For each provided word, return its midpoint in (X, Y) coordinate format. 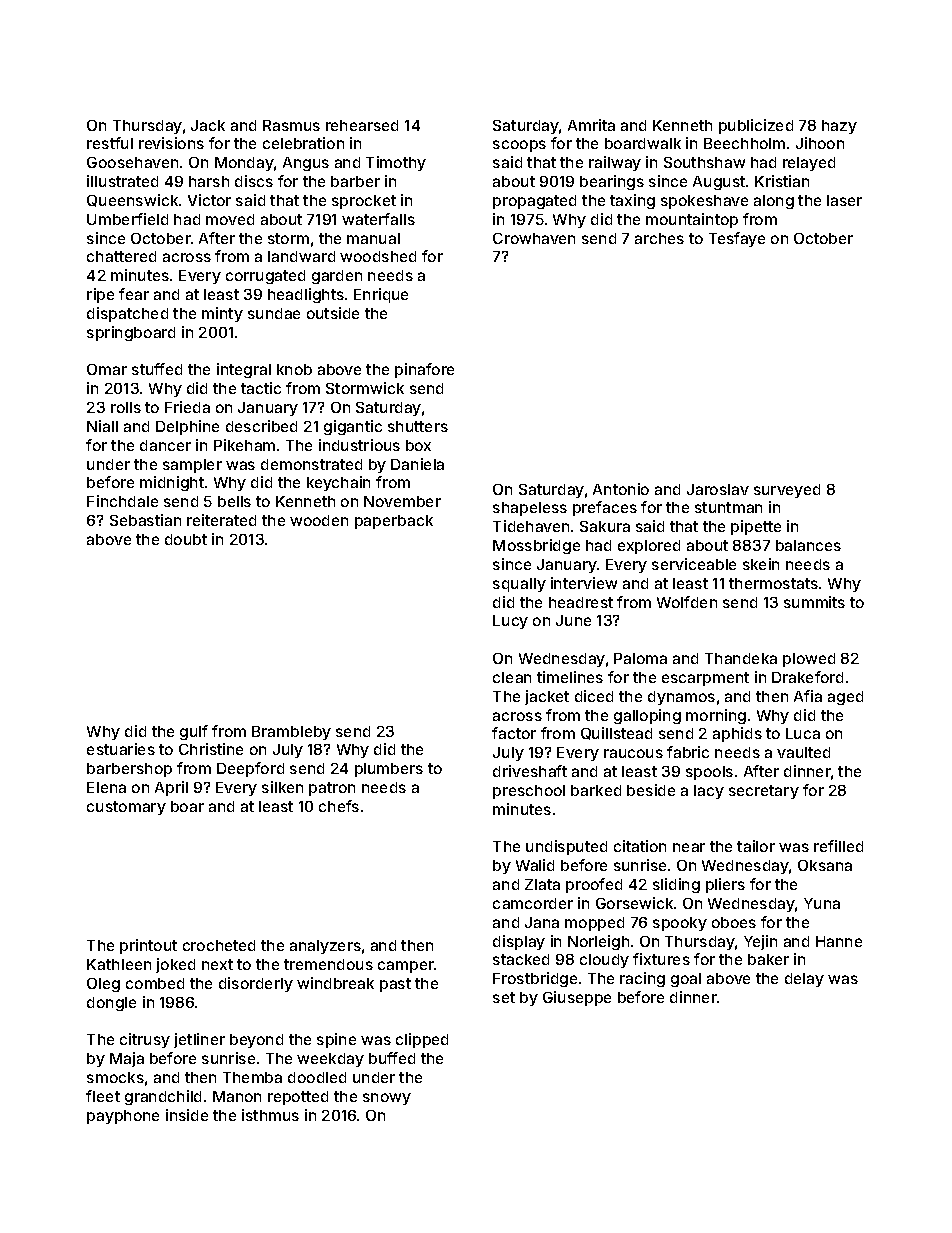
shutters (418, 426)
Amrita (591, 125)
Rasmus (291, 125)
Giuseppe (577, 998)
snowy (387, 1099)
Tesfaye (737, 239)
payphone (123, 1117)
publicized (756, 126)
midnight (172, 483)
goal (686, 980)
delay (804, 980)
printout (148, 946)
